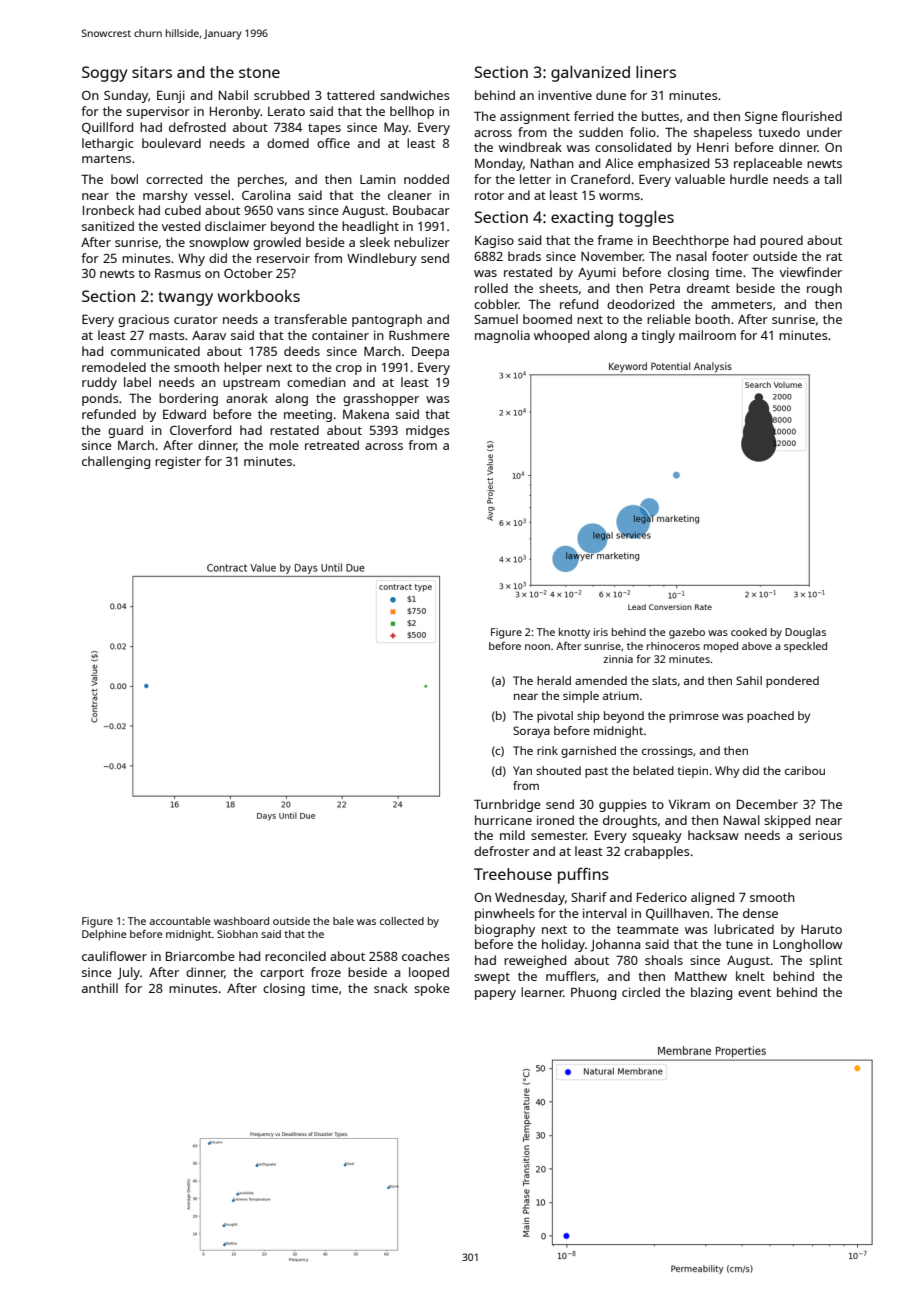  What do you see at coordinates (656, 72) in the document?
I see `liners` at bounding box center [656, 72].
